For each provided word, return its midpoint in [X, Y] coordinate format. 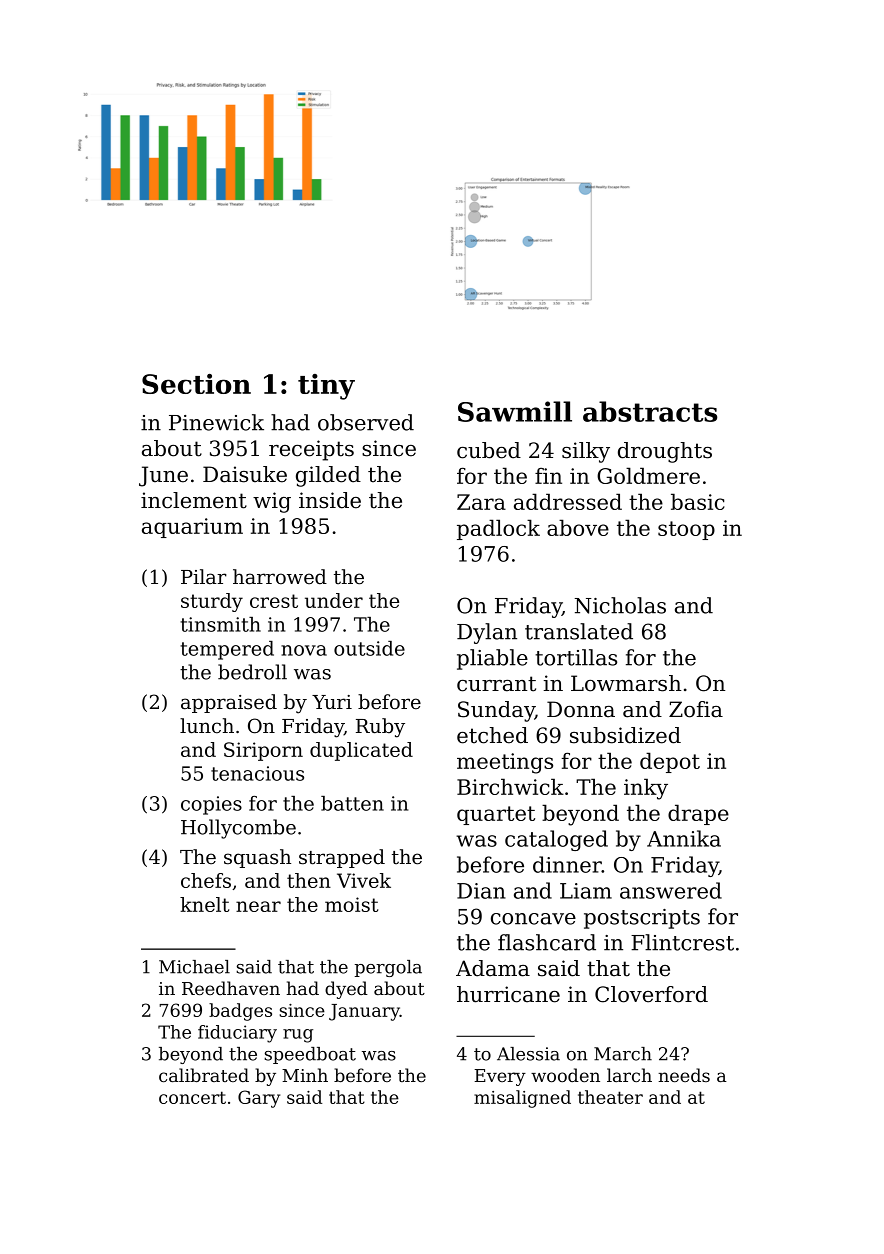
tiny [326, 387]
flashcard [547, 942]
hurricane [508, 994]
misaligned [522, 1099]
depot [670, 762]
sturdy [212, 602]
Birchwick [510, 786]
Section [196, 384]
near [258, 906]
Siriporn [263, 751]
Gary [259, 1099]
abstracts [650, 411]
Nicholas [620, 605]
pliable [492, 659]
